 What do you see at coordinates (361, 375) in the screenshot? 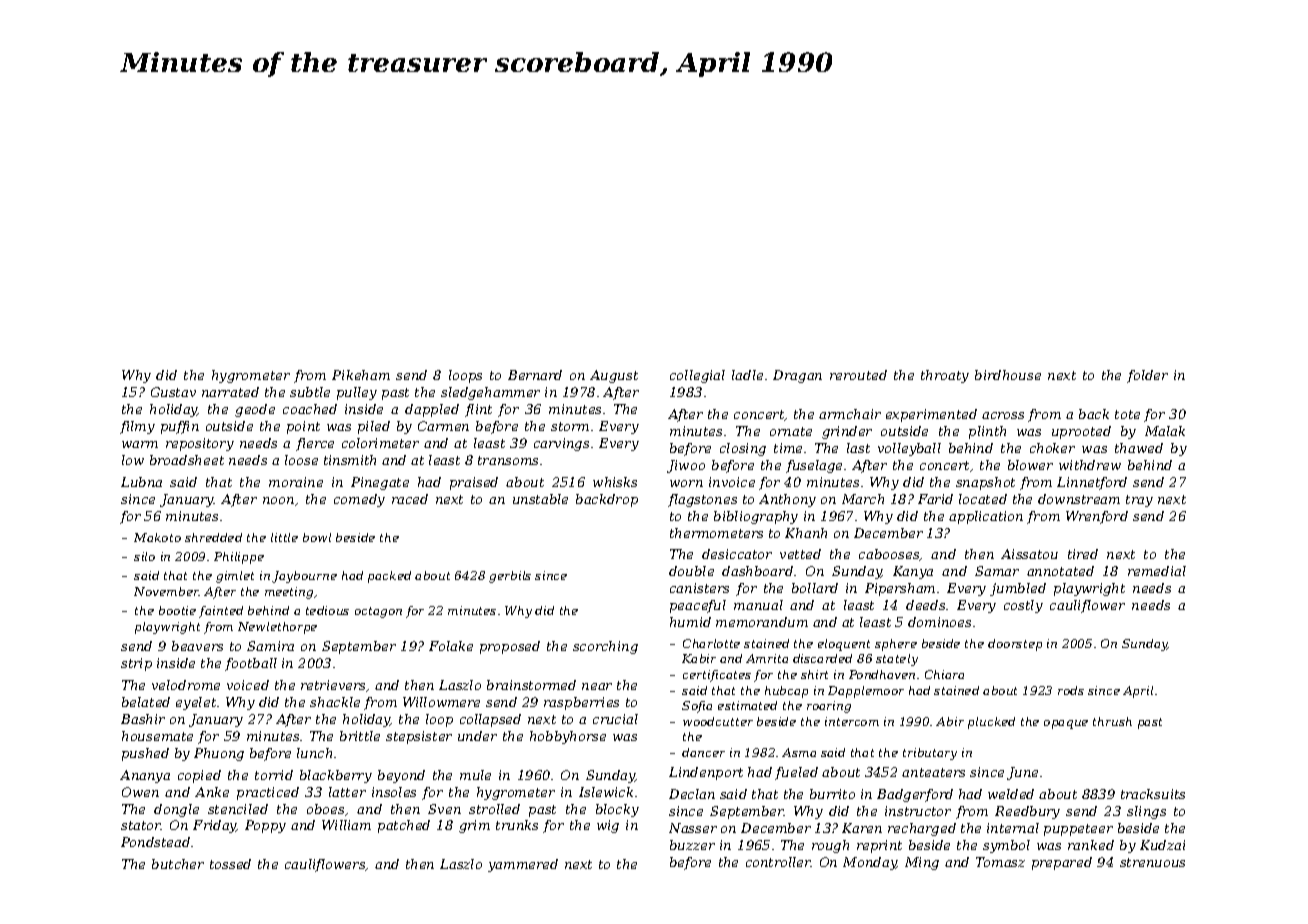
I see `Pikeham` at bounding box center [361, 375].
